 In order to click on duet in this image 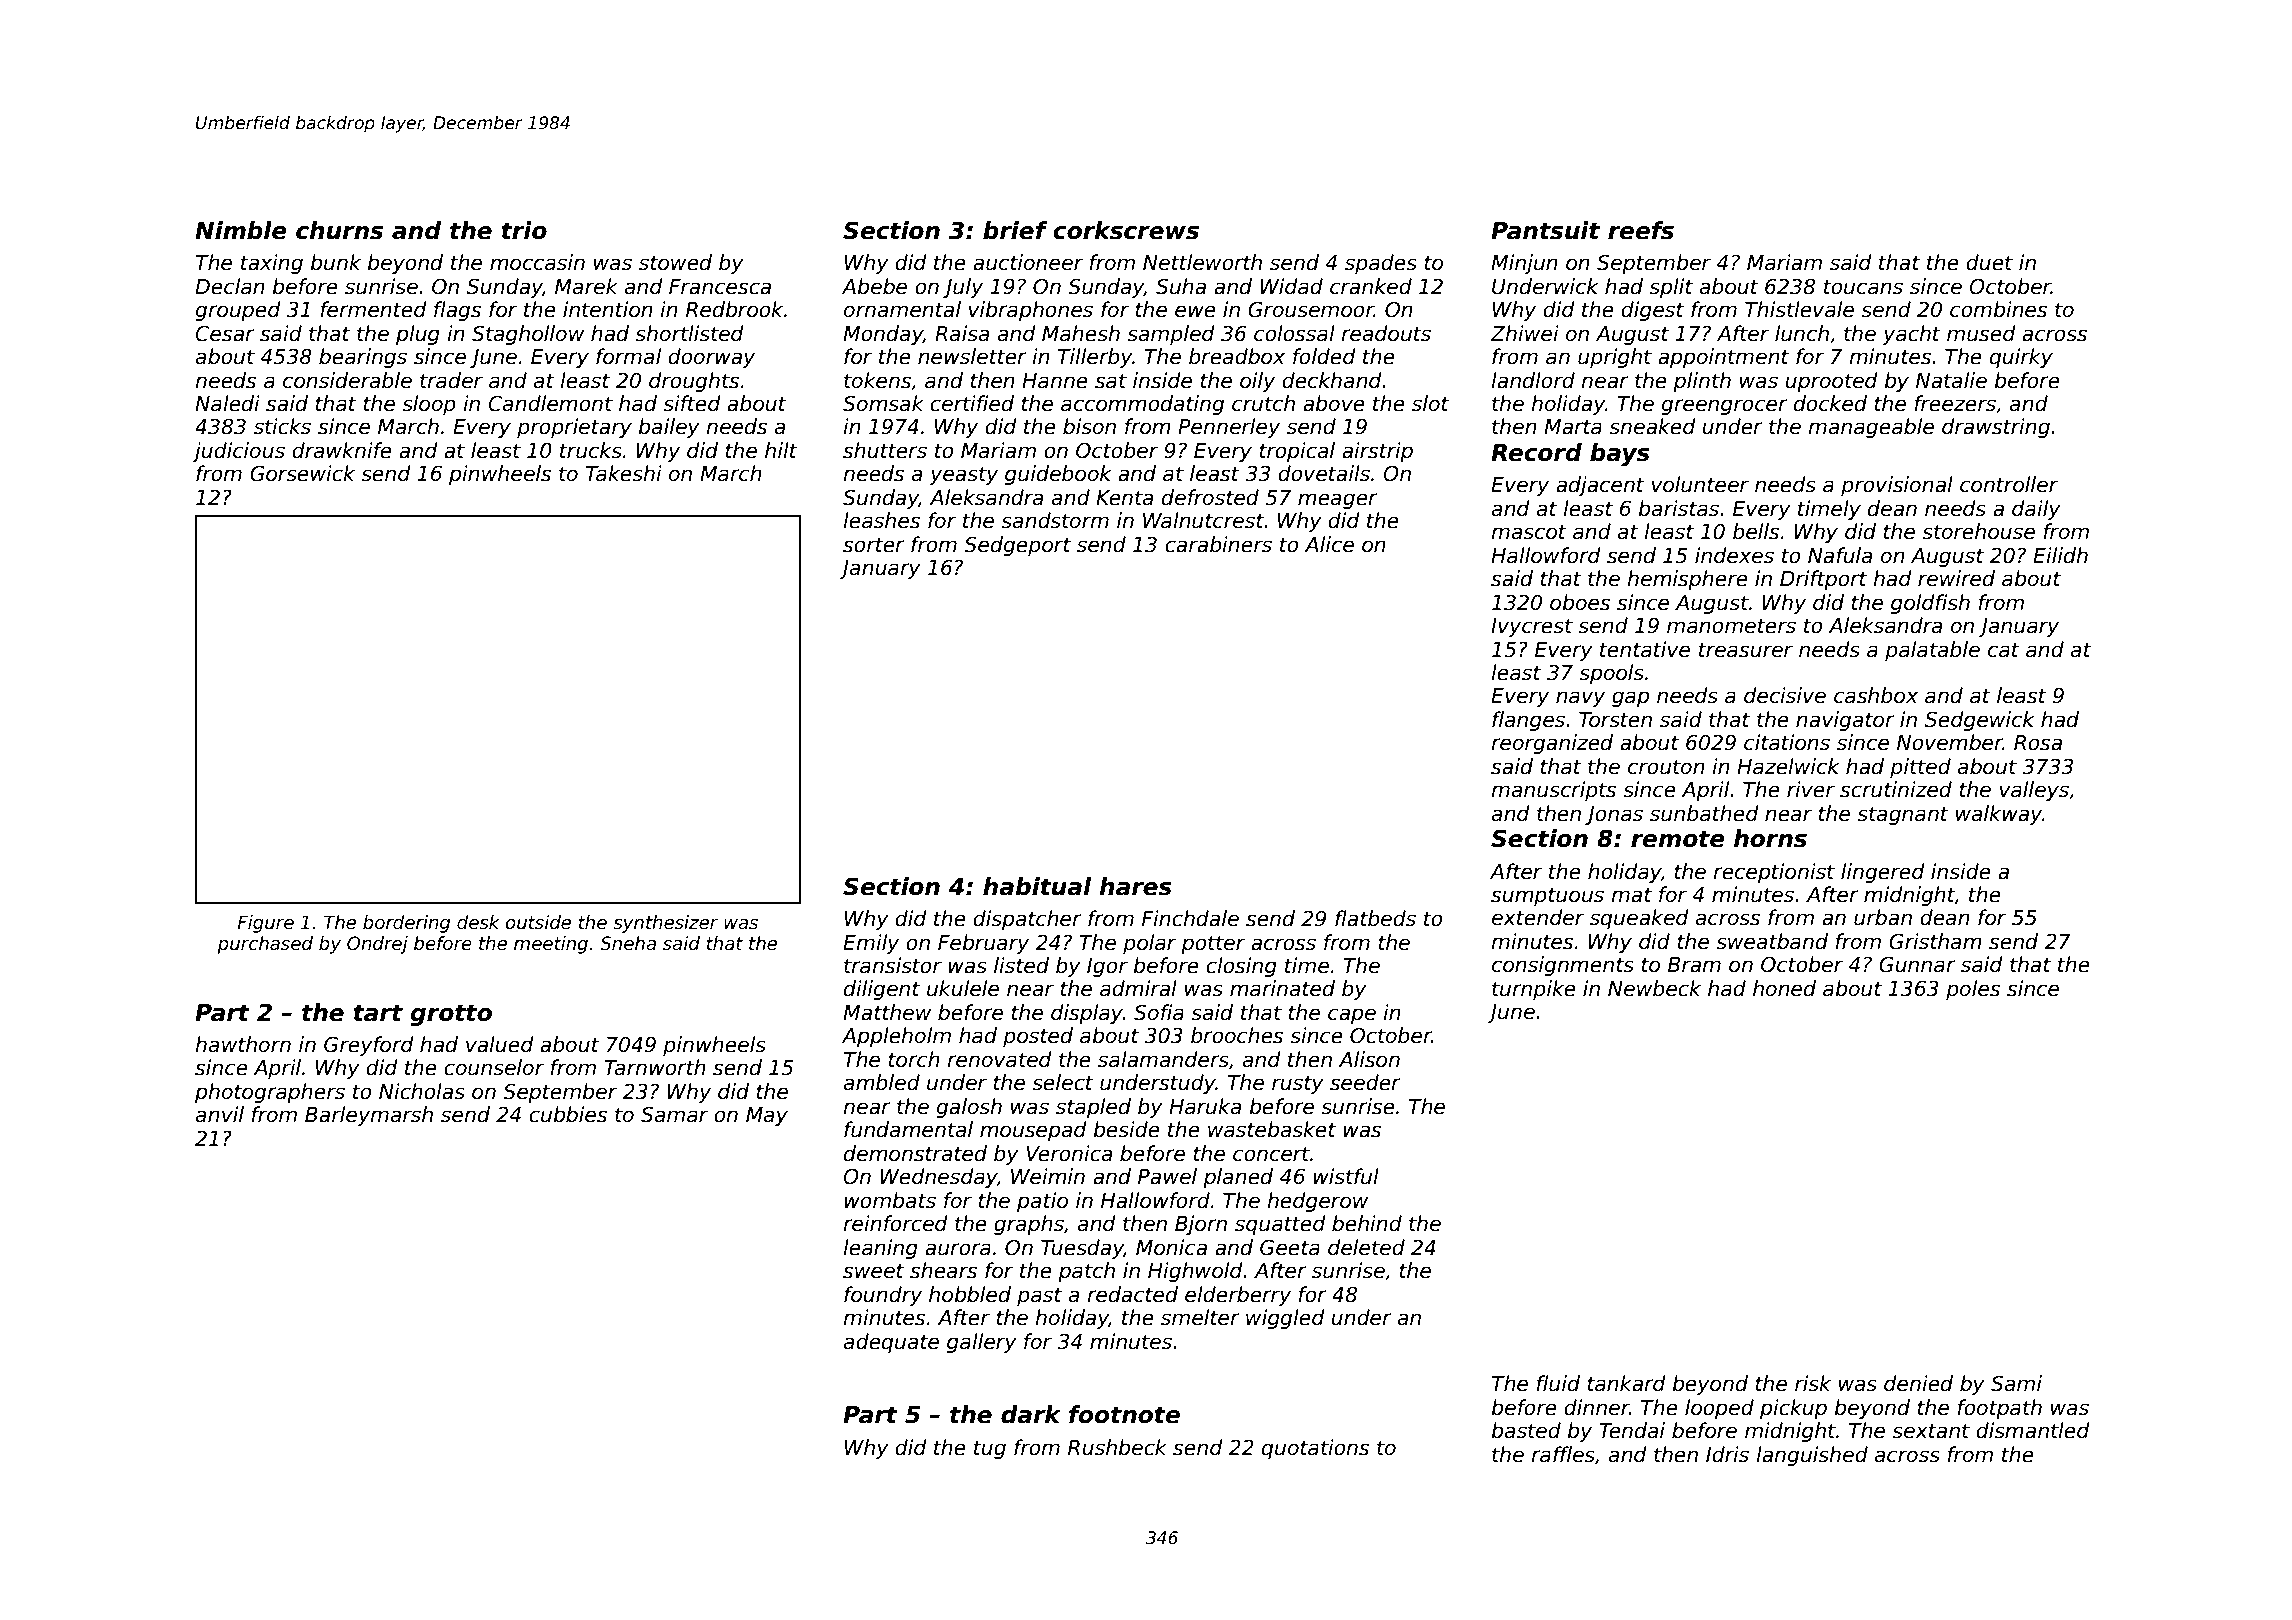, I will do `click(1989, 262)`.
